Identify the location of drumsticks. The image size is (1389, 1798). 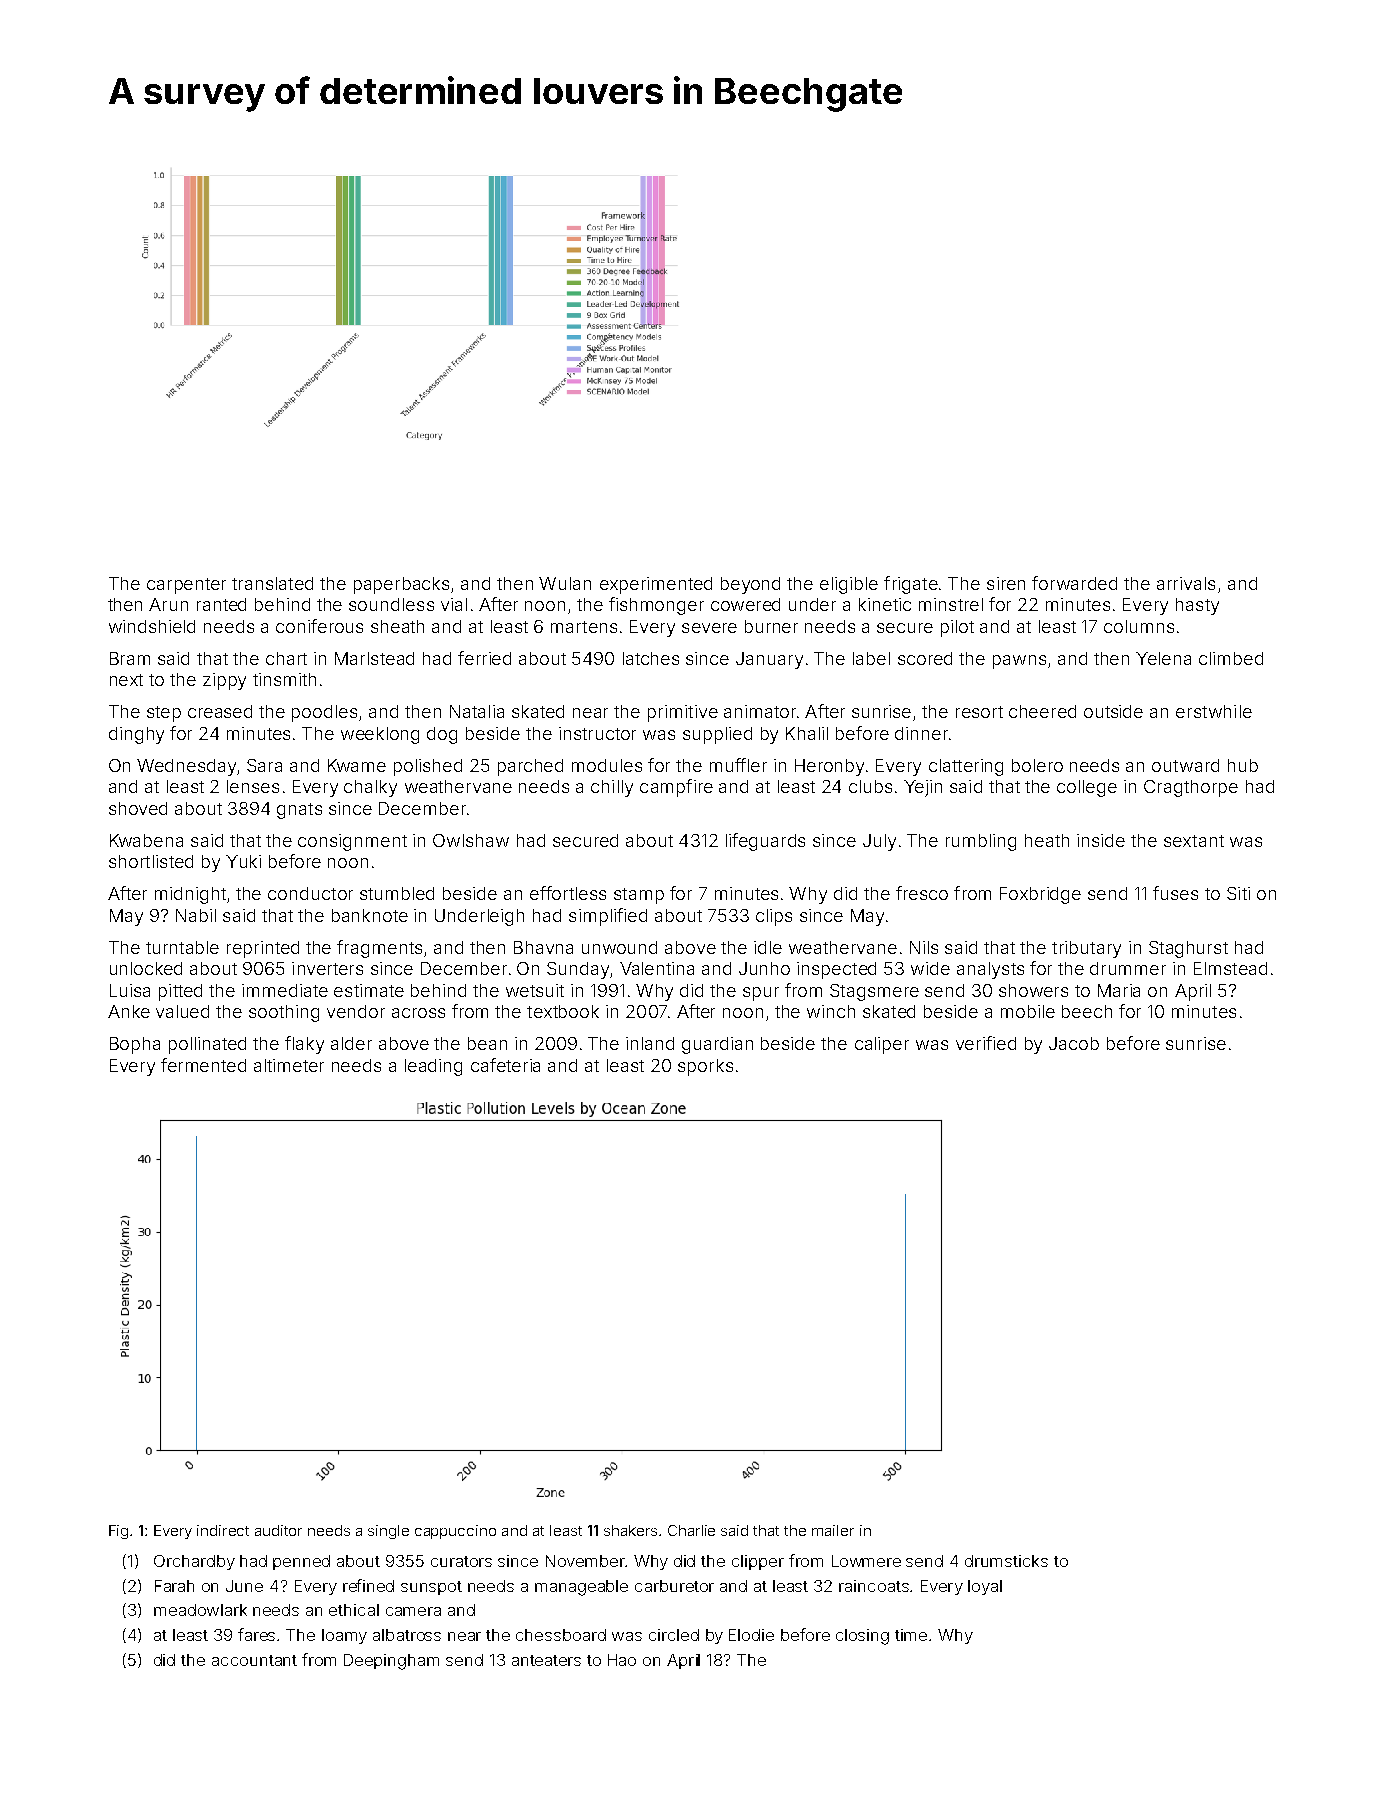
(1006, 1561).
